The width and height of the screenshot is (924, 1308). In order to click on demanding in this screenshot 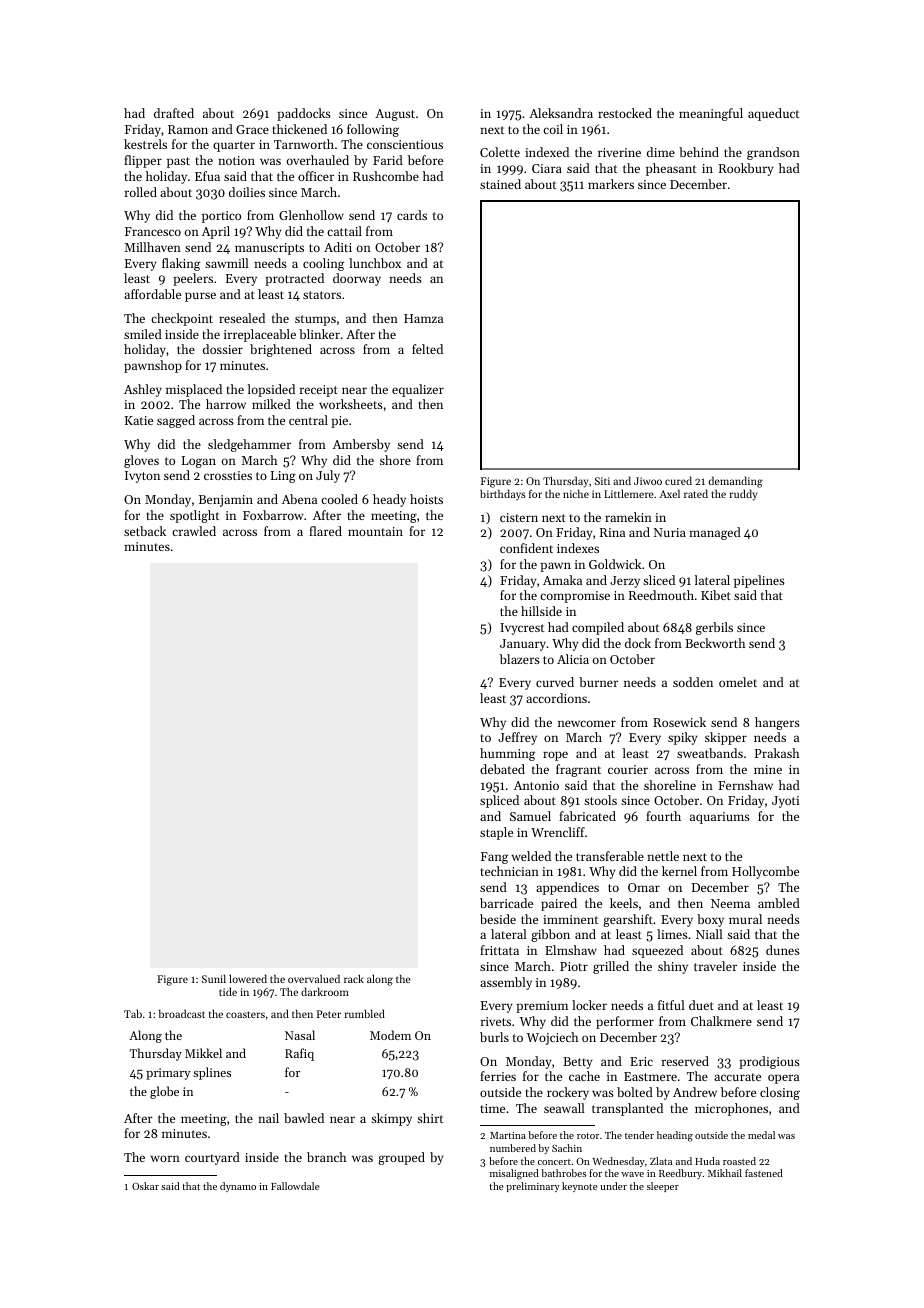, I will do `click(736, 482)`.
